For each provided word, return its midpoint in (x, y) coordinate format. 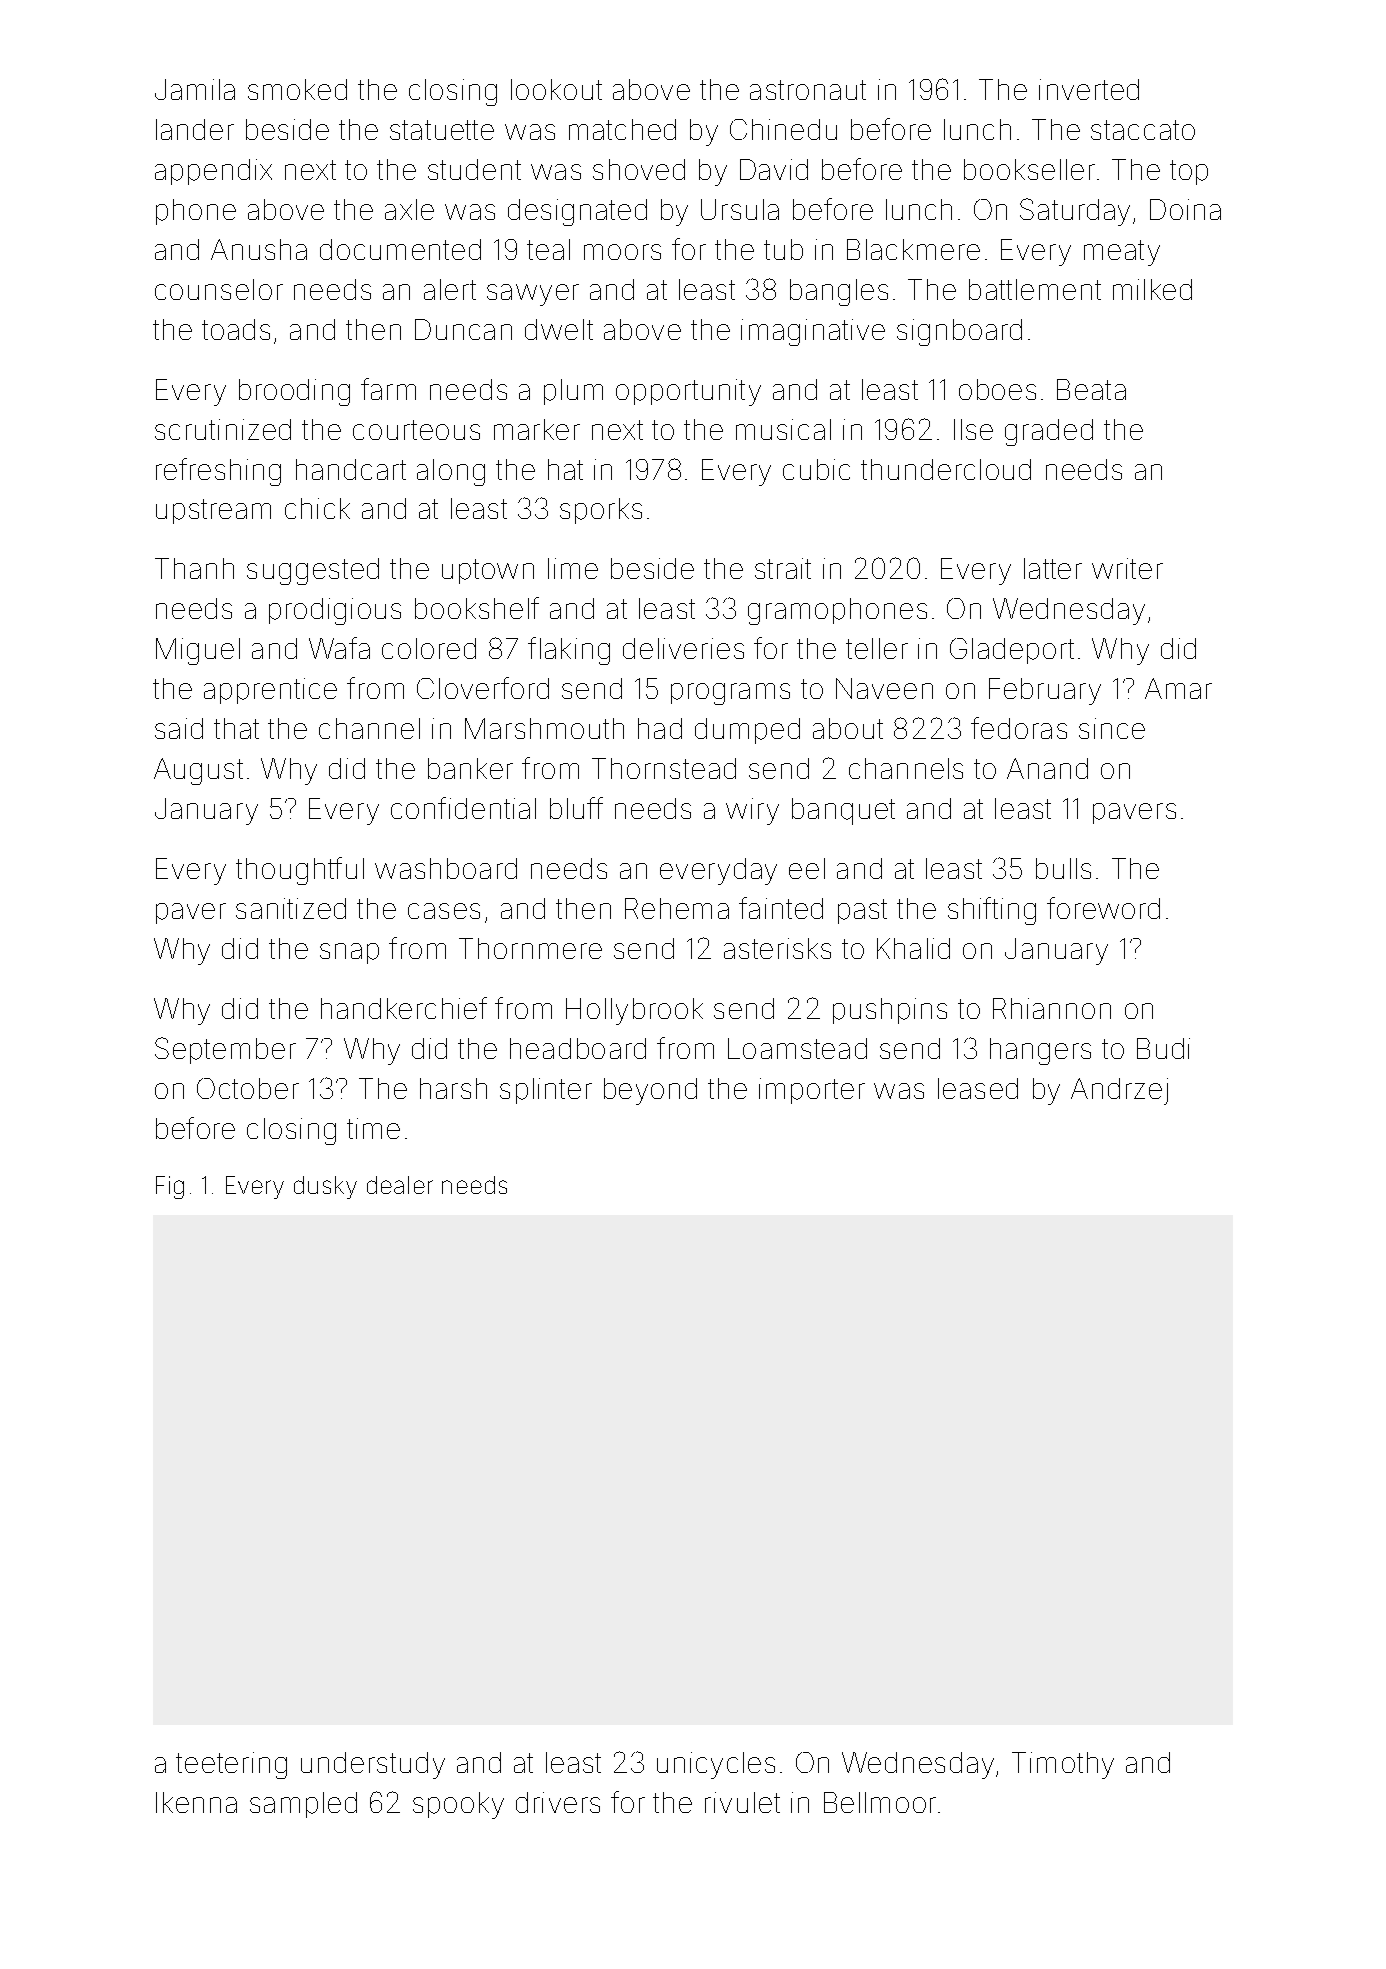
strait (783, 568)
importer (812, 1091)
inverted (1089, 89)
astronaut (808, 90)
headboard (578, 1048)
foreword (1103, 908)
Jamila (195, 89)
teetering (231, 1765)
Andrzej (1119, 1091)
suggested (313, 571)
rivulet (742, 1802)
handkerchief (404, 1008)
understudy (373, 1765)
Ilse (973, 429)
